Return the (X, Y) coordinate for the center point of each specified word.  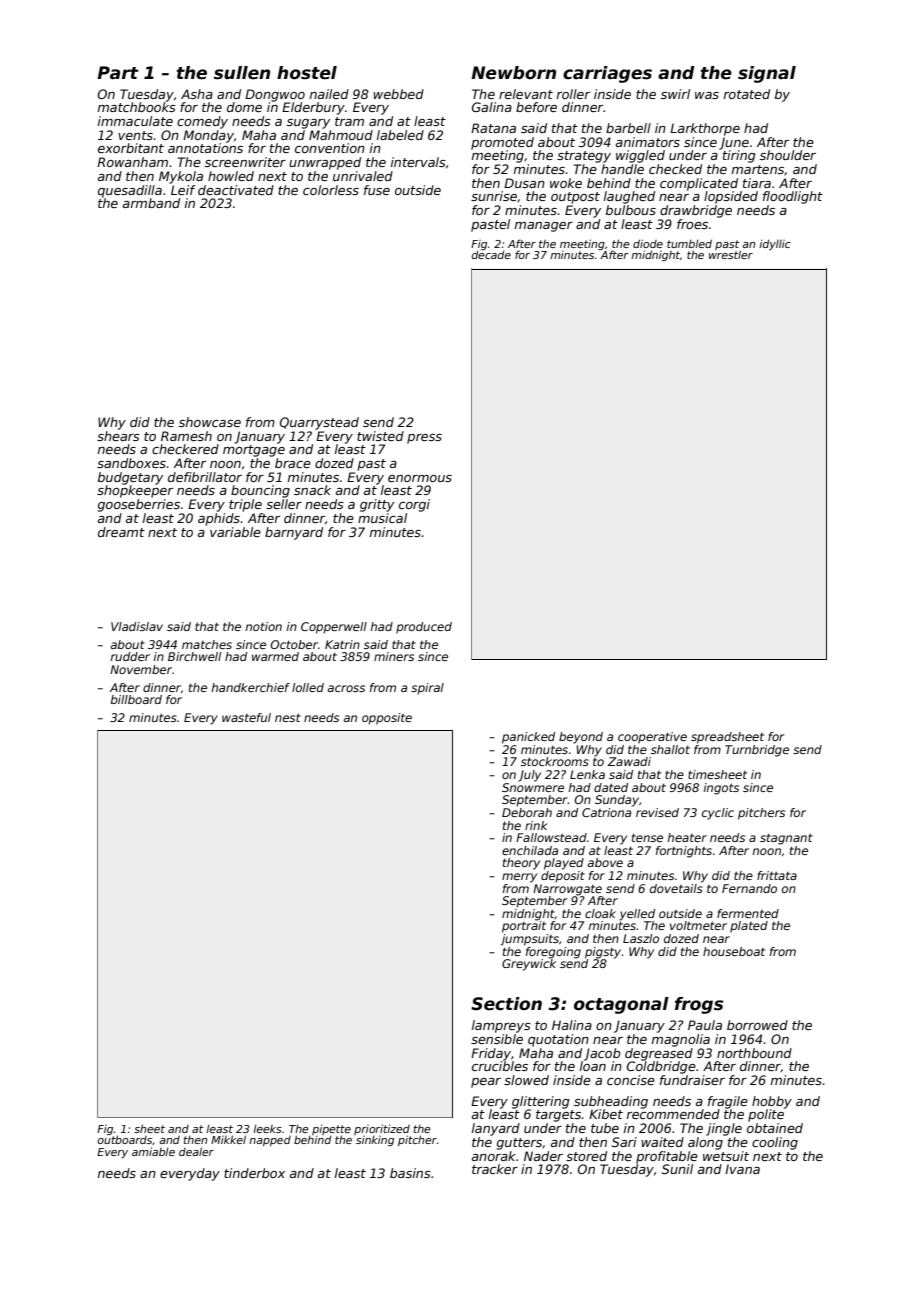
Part (118, 73)
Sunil (677, 1169)
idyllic (775, 244)
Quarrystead (319, 423)
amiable (153, 1151)
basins (410, 1173)
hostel (307, 73)
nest (288, 718)
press (424, 439)
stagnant (786, 839)
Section (506, 1004)
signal (767, 74)
